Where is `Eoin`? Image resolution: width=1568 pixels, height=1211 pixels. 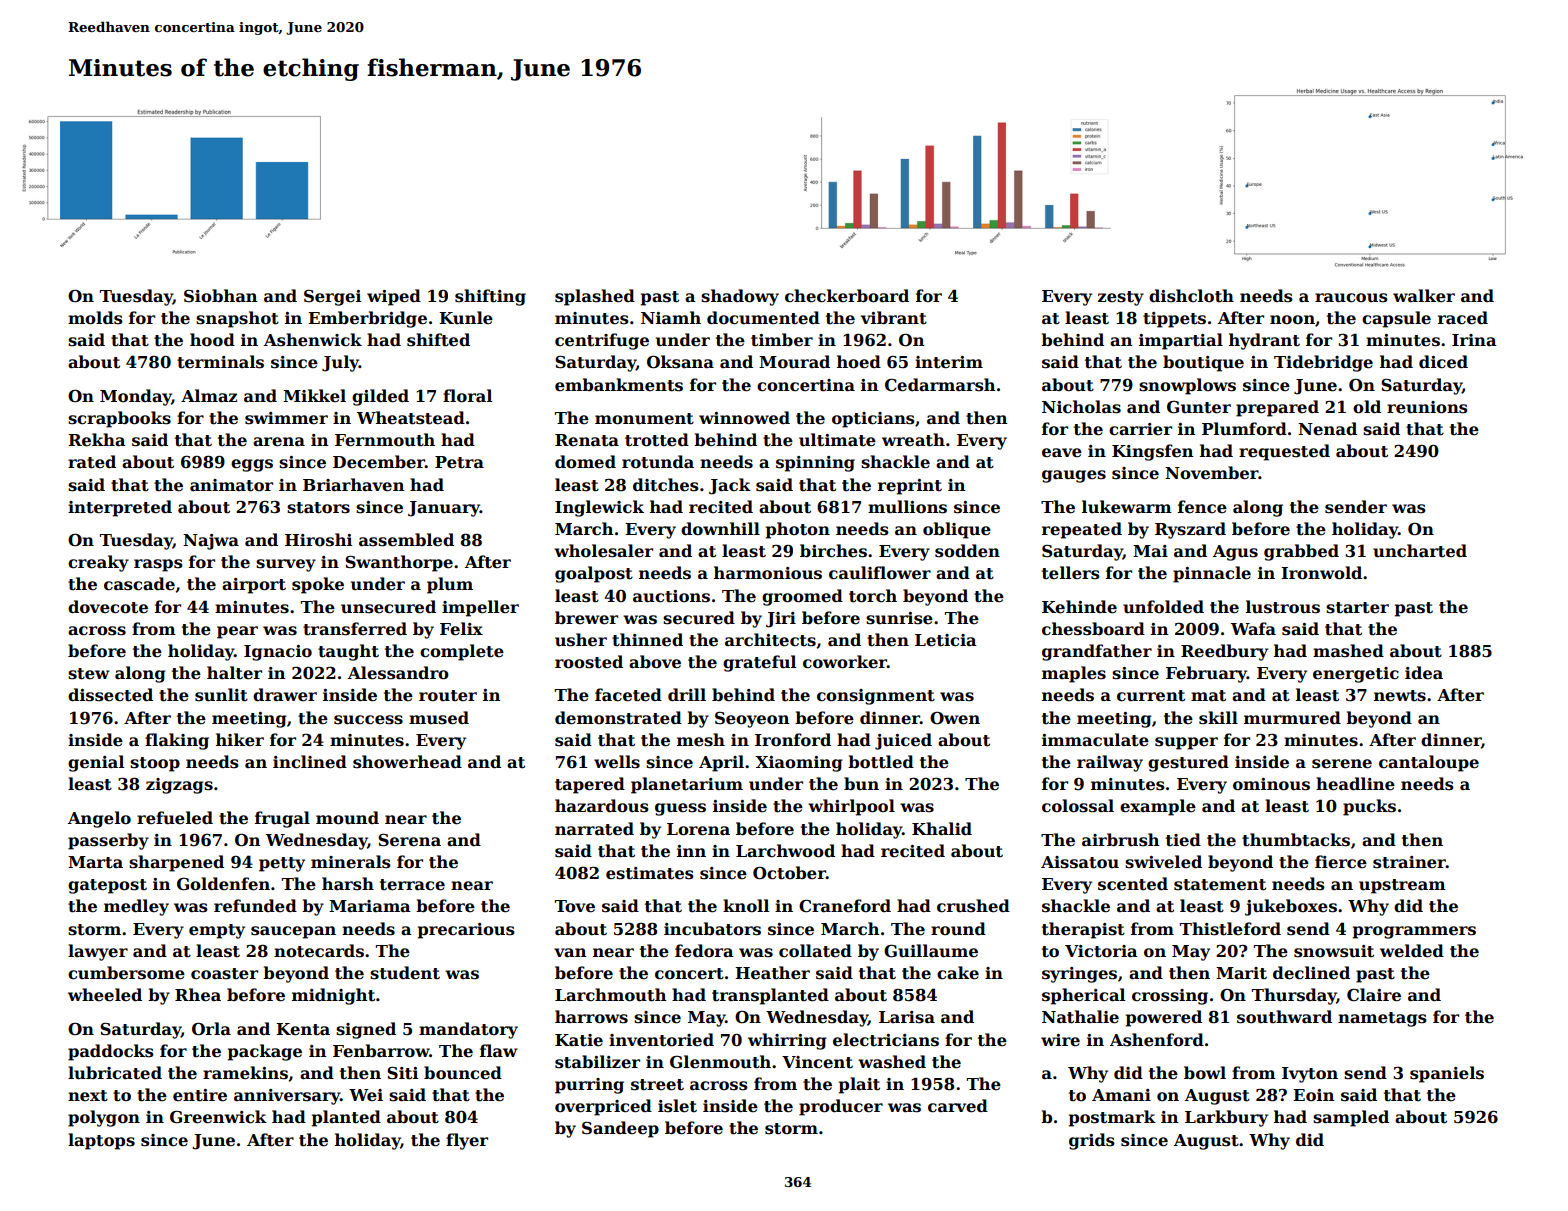 Eoin is located at coordinates (1314, 1095).
